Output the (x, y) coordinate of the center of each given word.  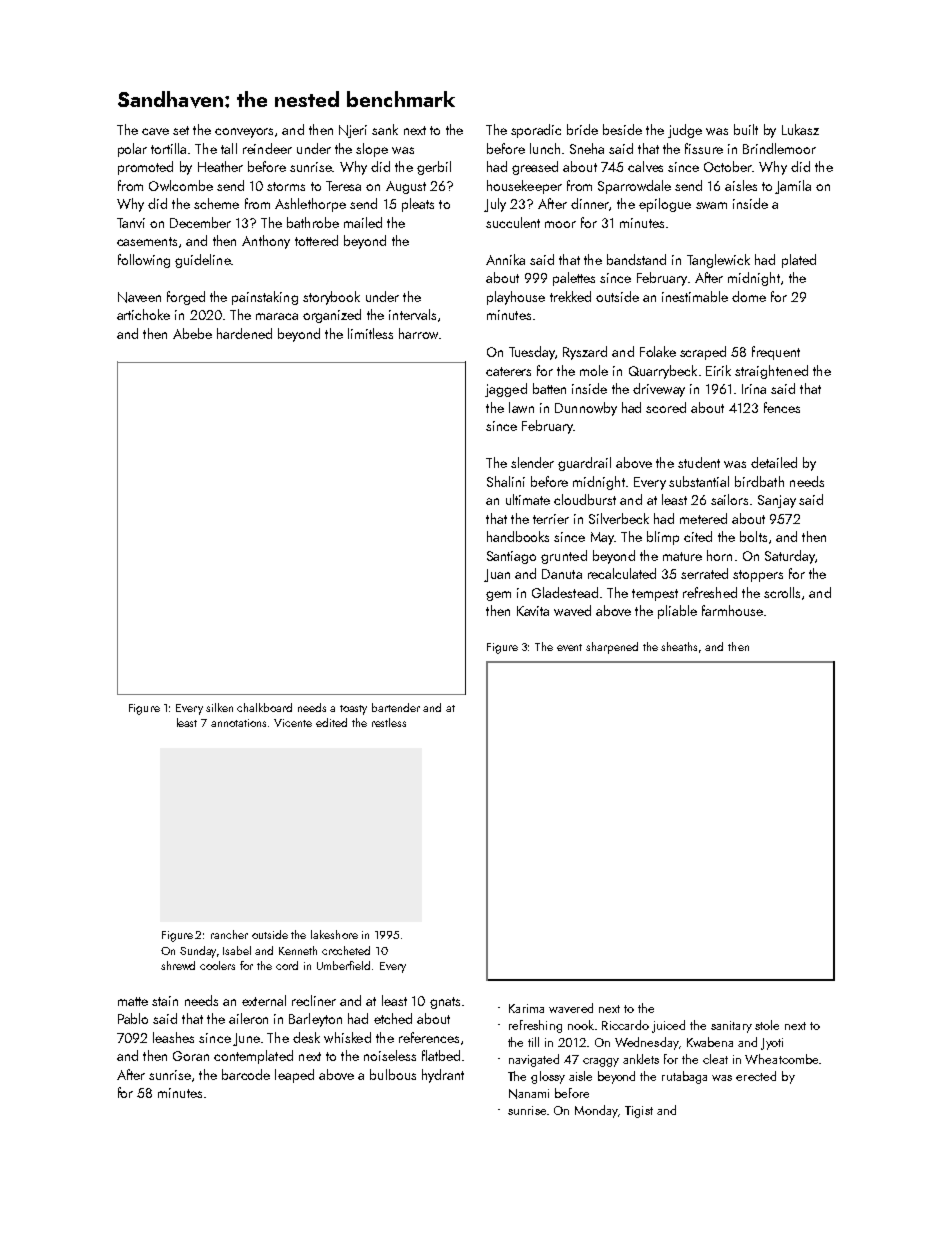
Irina (754, 389)
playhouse (516, 298)
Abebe (192, 333)
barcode (246, 1074)
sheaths (679, 646)
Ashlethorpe (310, 205)
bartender (396, 707)
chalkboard (264, 707)
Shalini (506, 481)
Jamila (793, 187)
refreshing (535, 1026)
